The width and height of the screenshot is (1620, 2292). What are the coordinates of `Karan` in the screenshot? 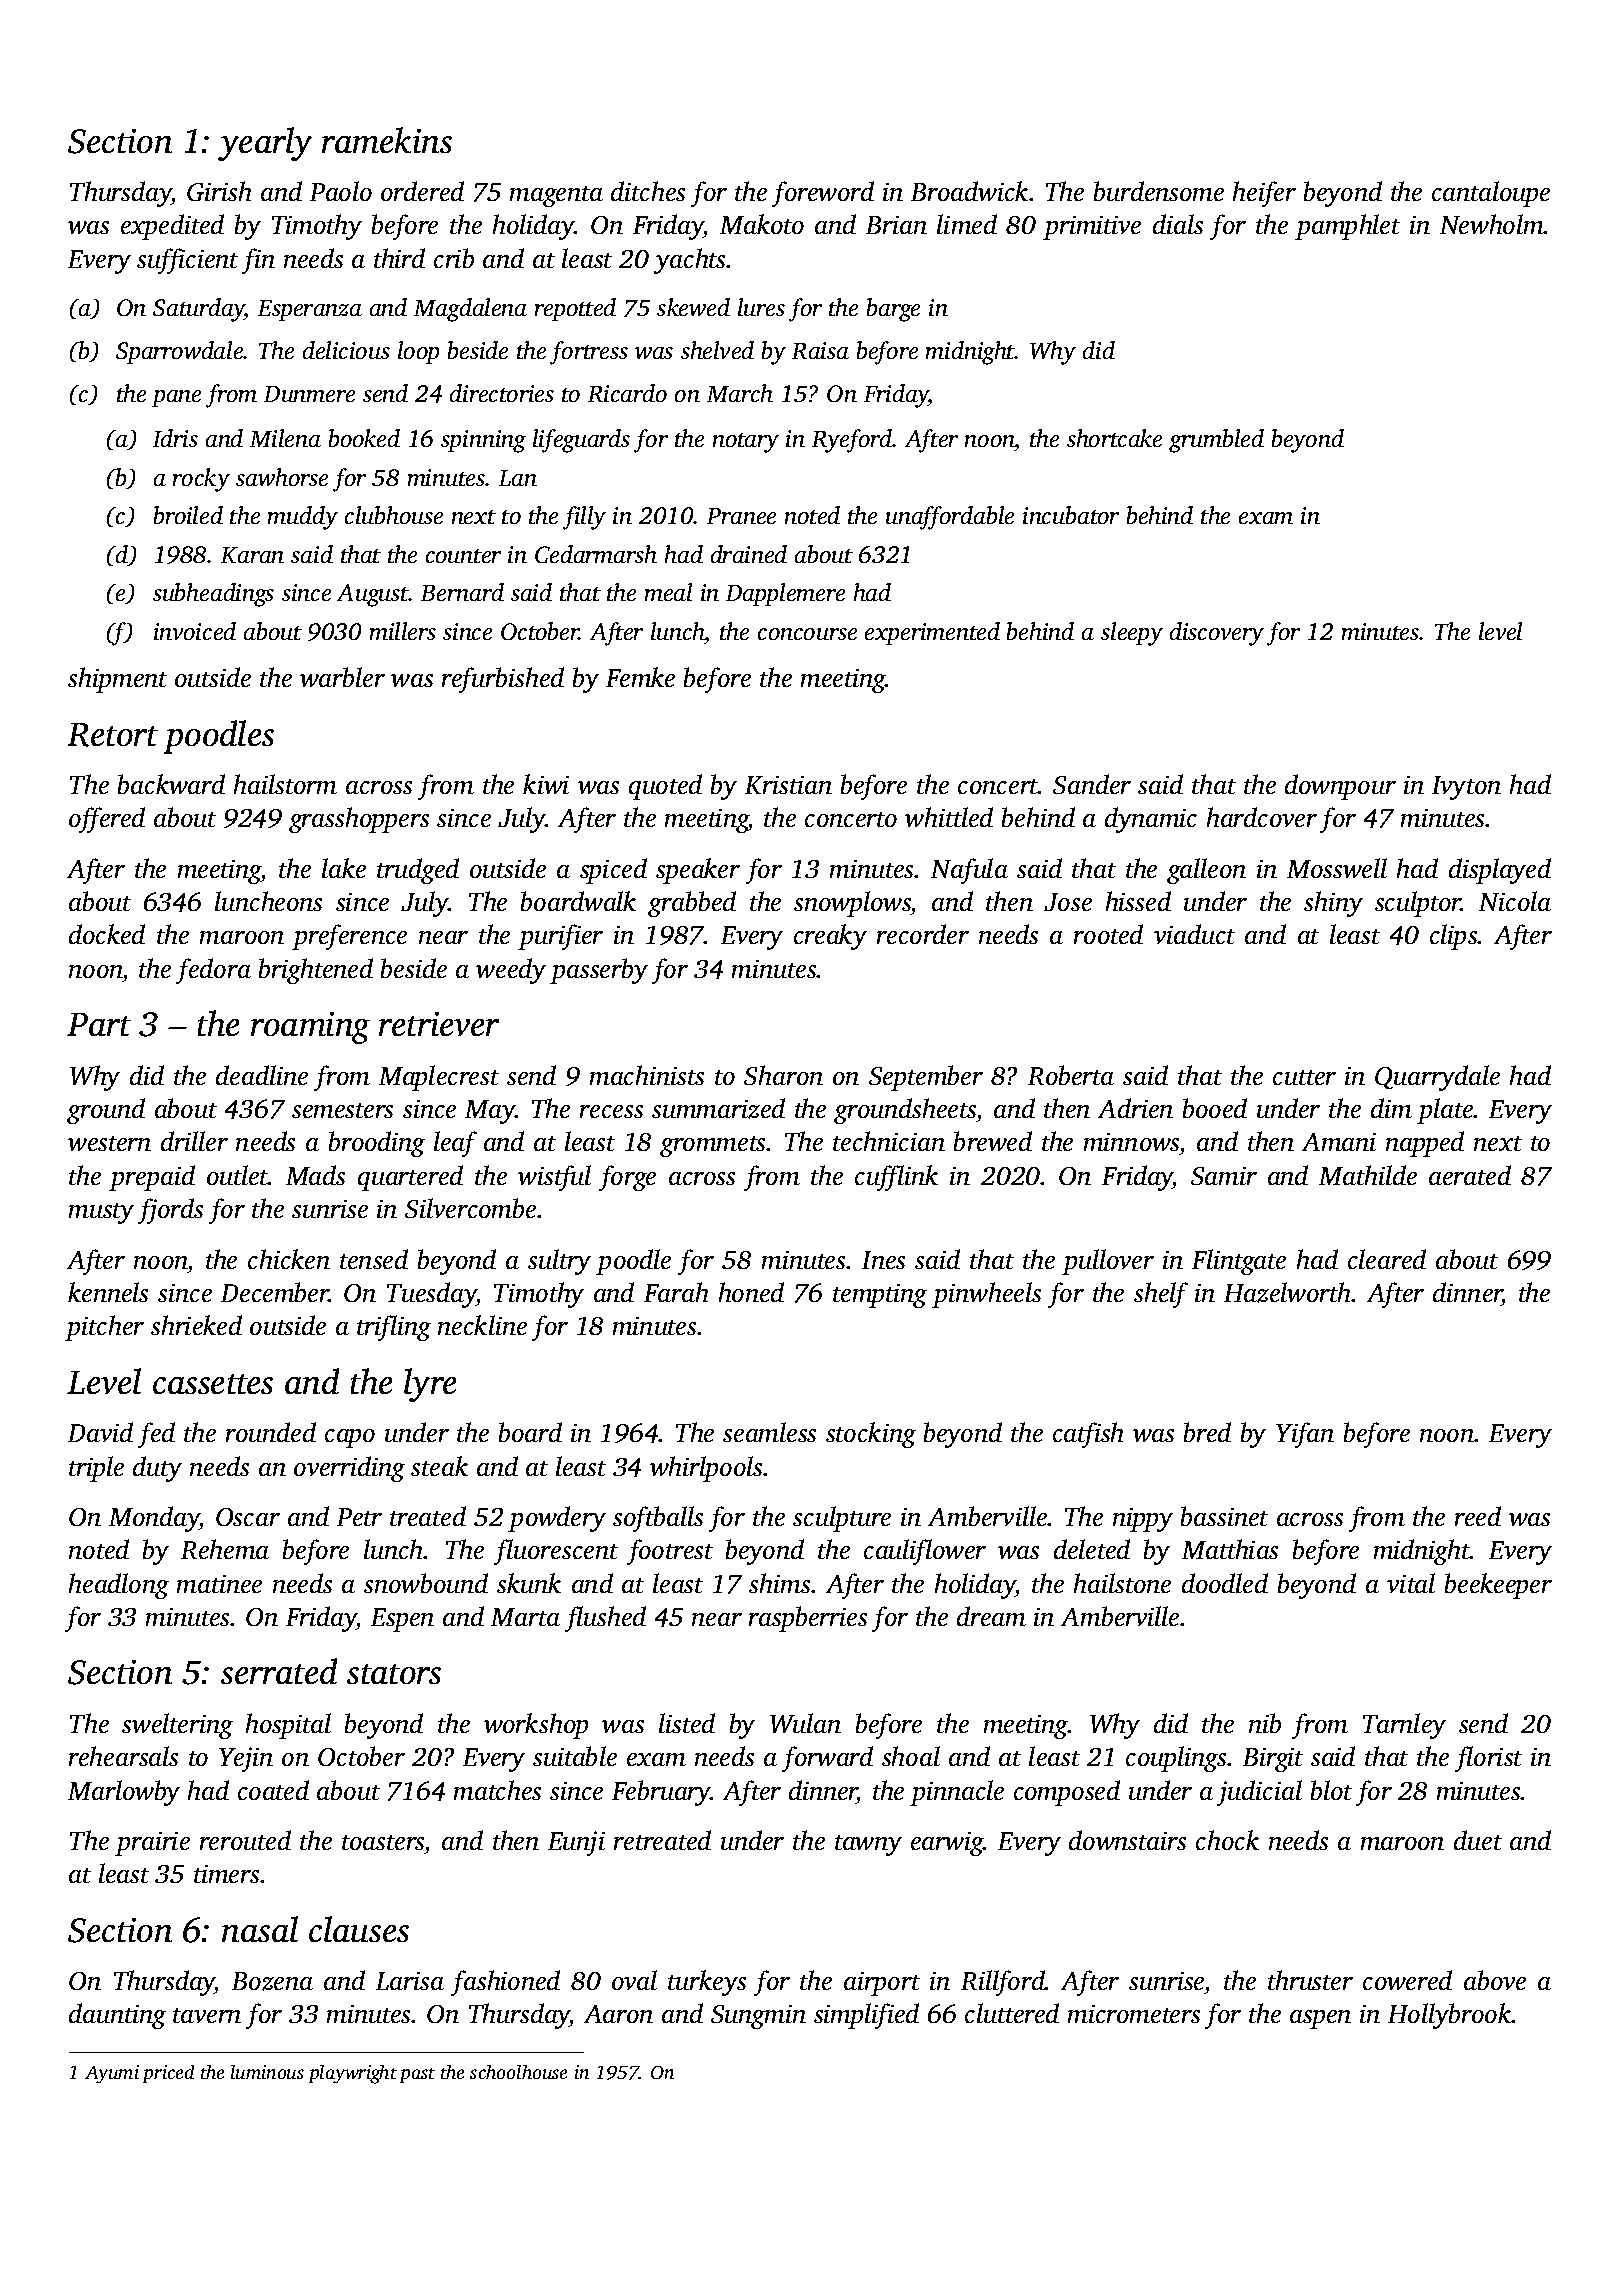 It's located at (252, 555).
